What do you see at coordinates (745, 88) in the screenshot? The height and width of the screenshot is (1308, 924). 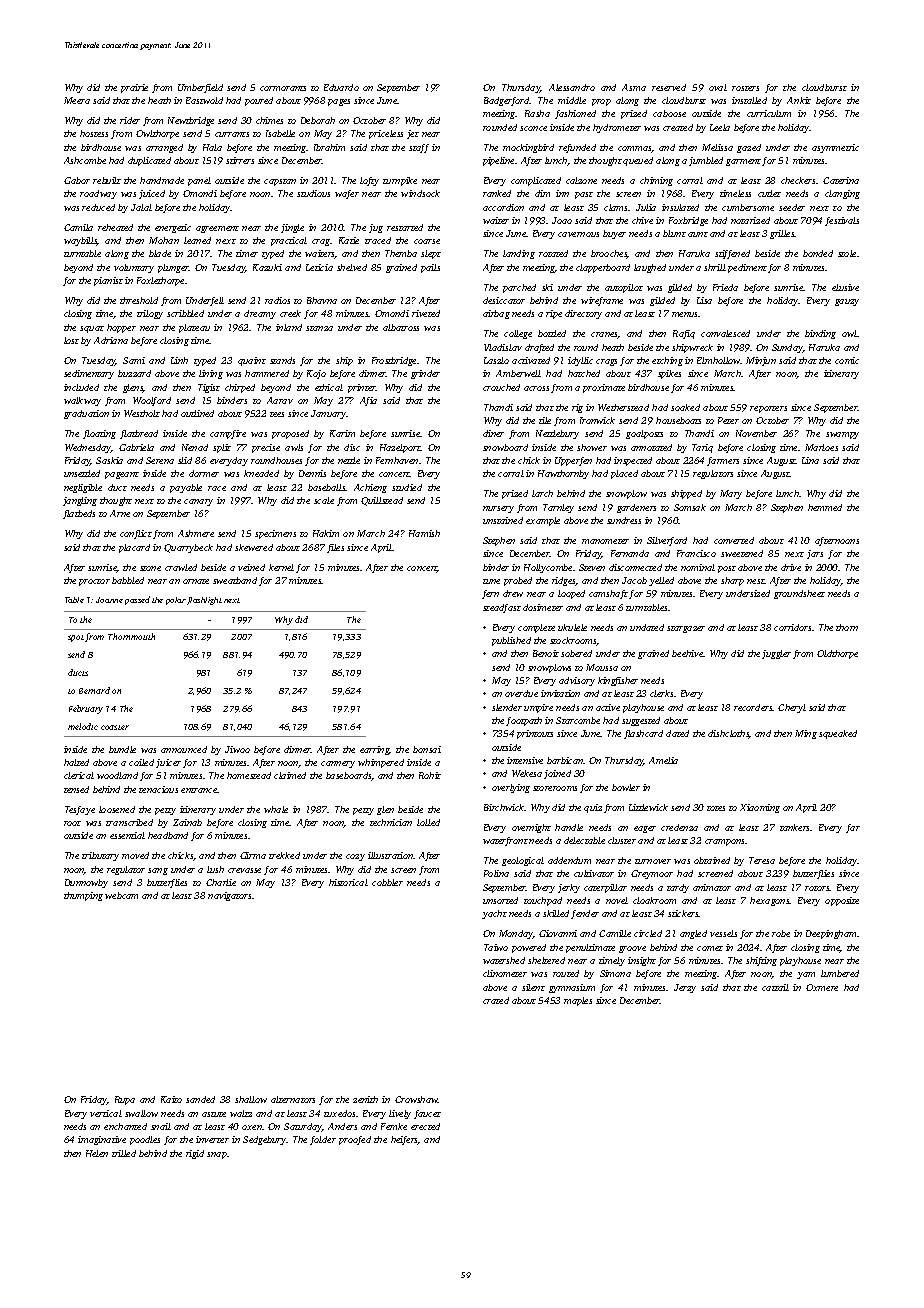 I see `rosters` at bounding box center [745, 88].
